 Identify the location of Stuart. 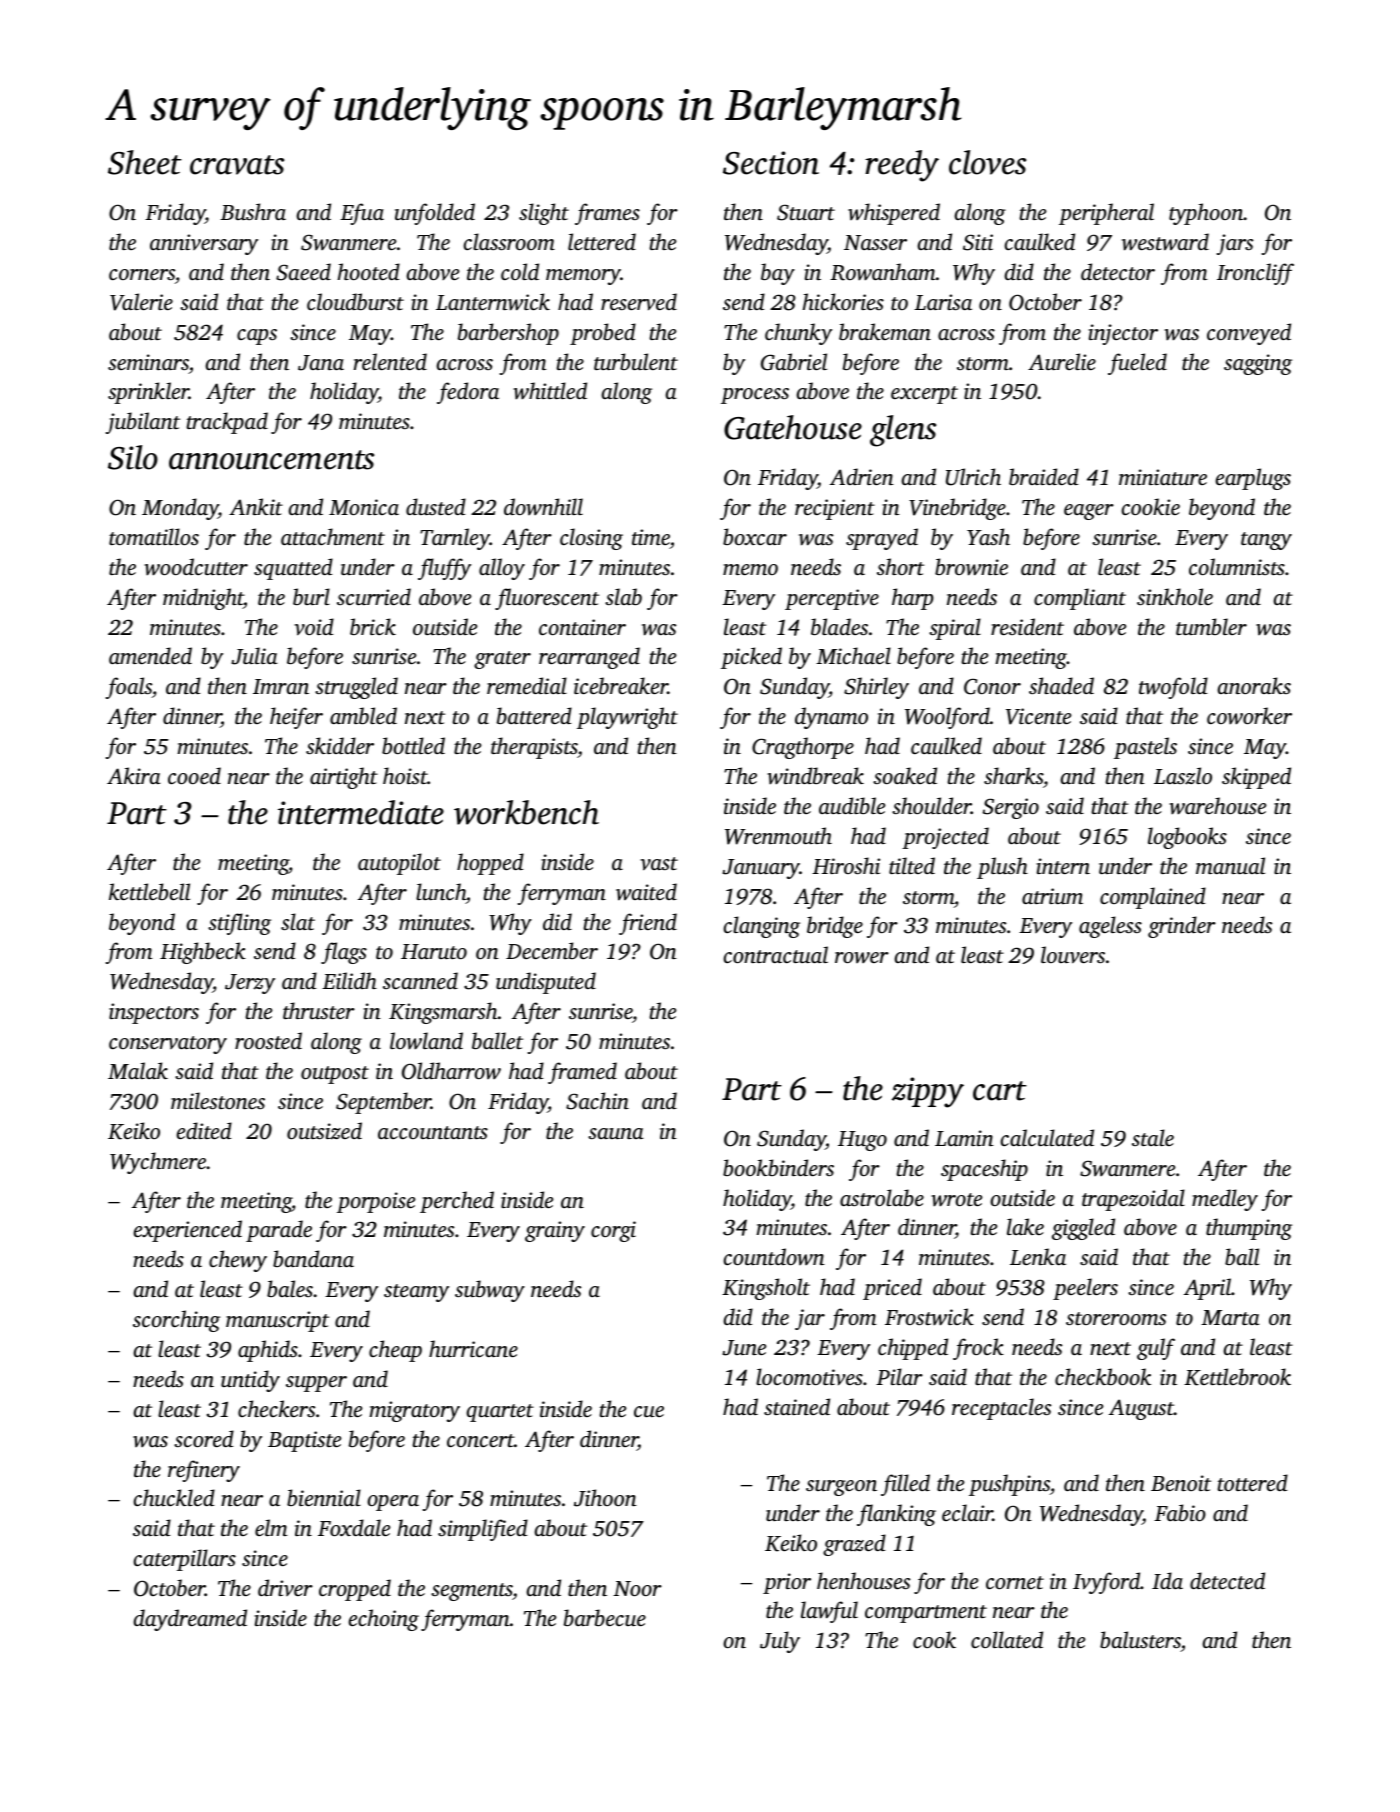
(806, 212).
